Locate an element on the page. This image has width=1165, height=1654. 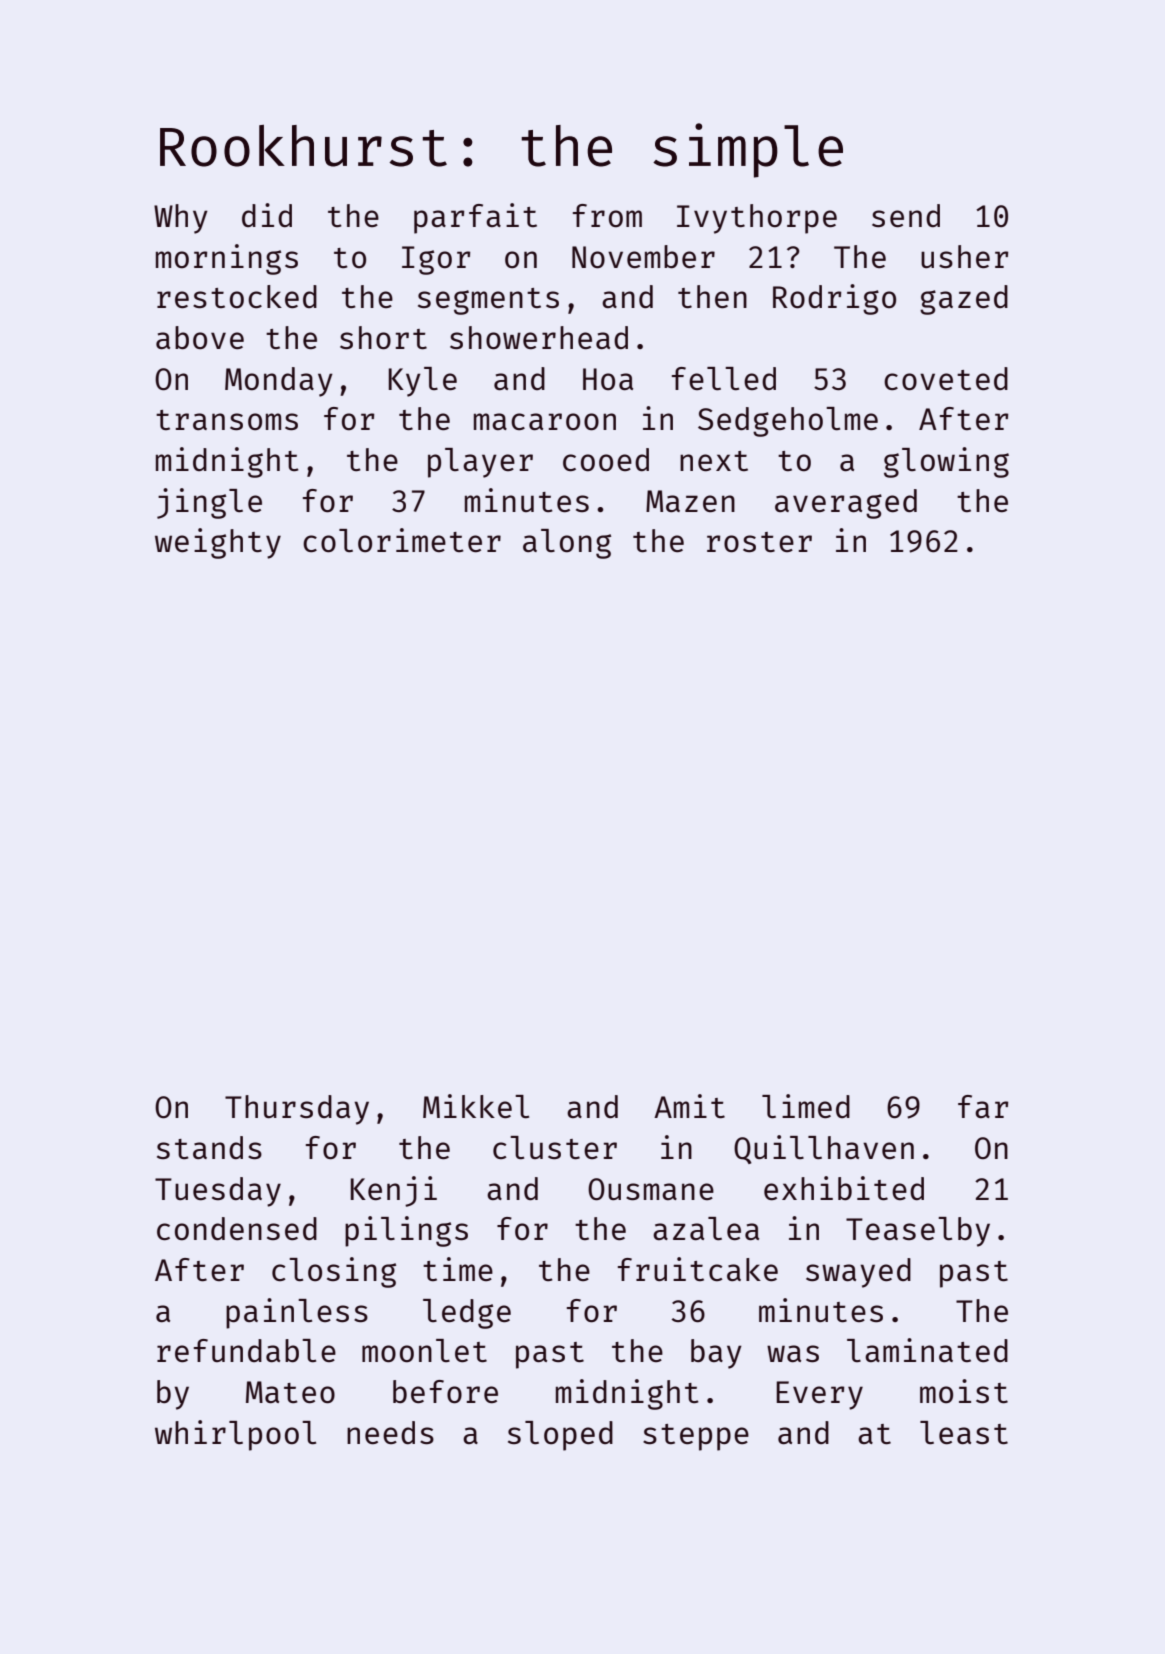
along is located at coordinates (567, 544).
